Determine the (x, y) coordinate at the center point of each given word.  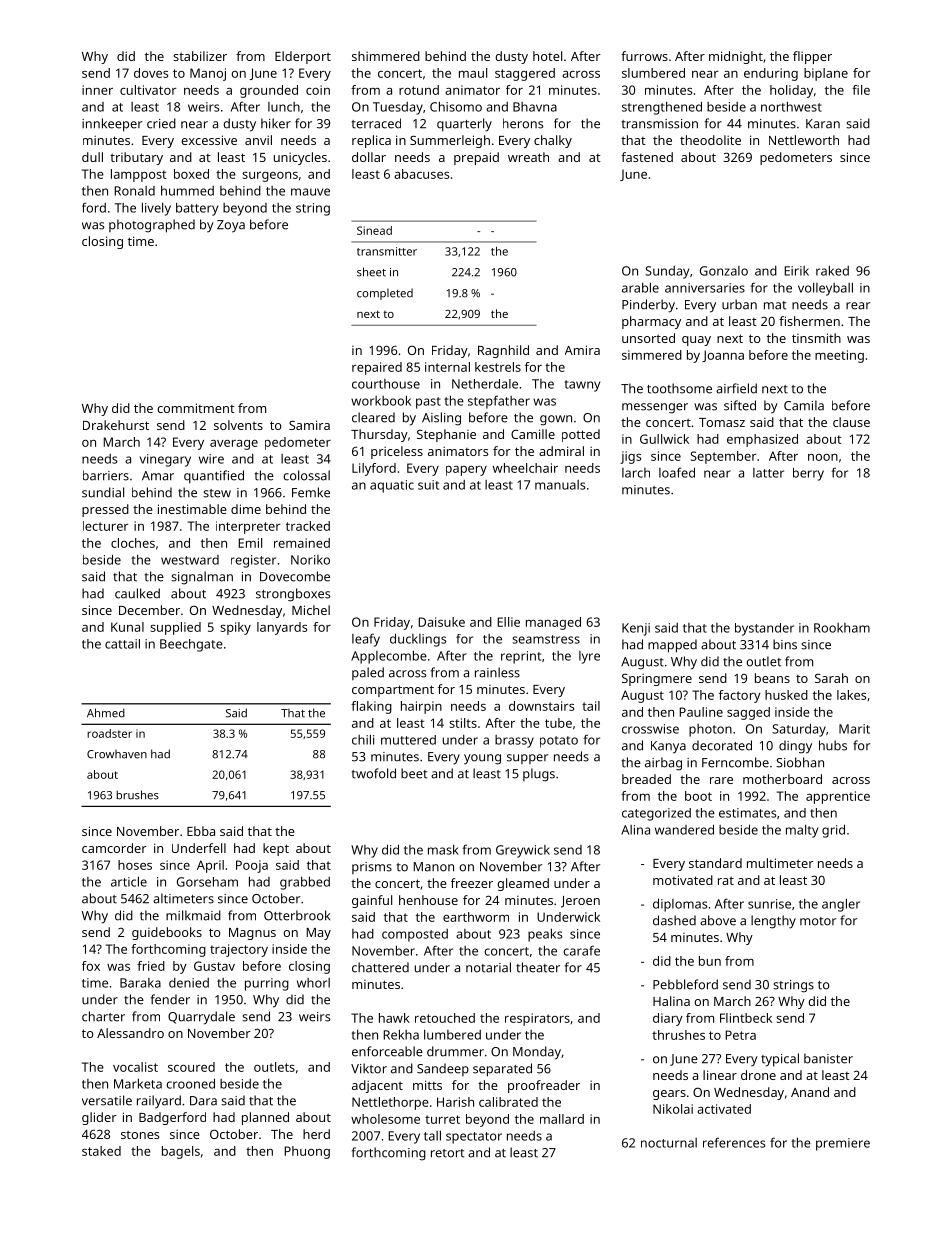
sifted (740, 405)
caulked (137, 593)
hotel (547, 56)
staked (101, 1151)
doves (151, 73)
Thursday (379, 435)
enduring (771, 74)
